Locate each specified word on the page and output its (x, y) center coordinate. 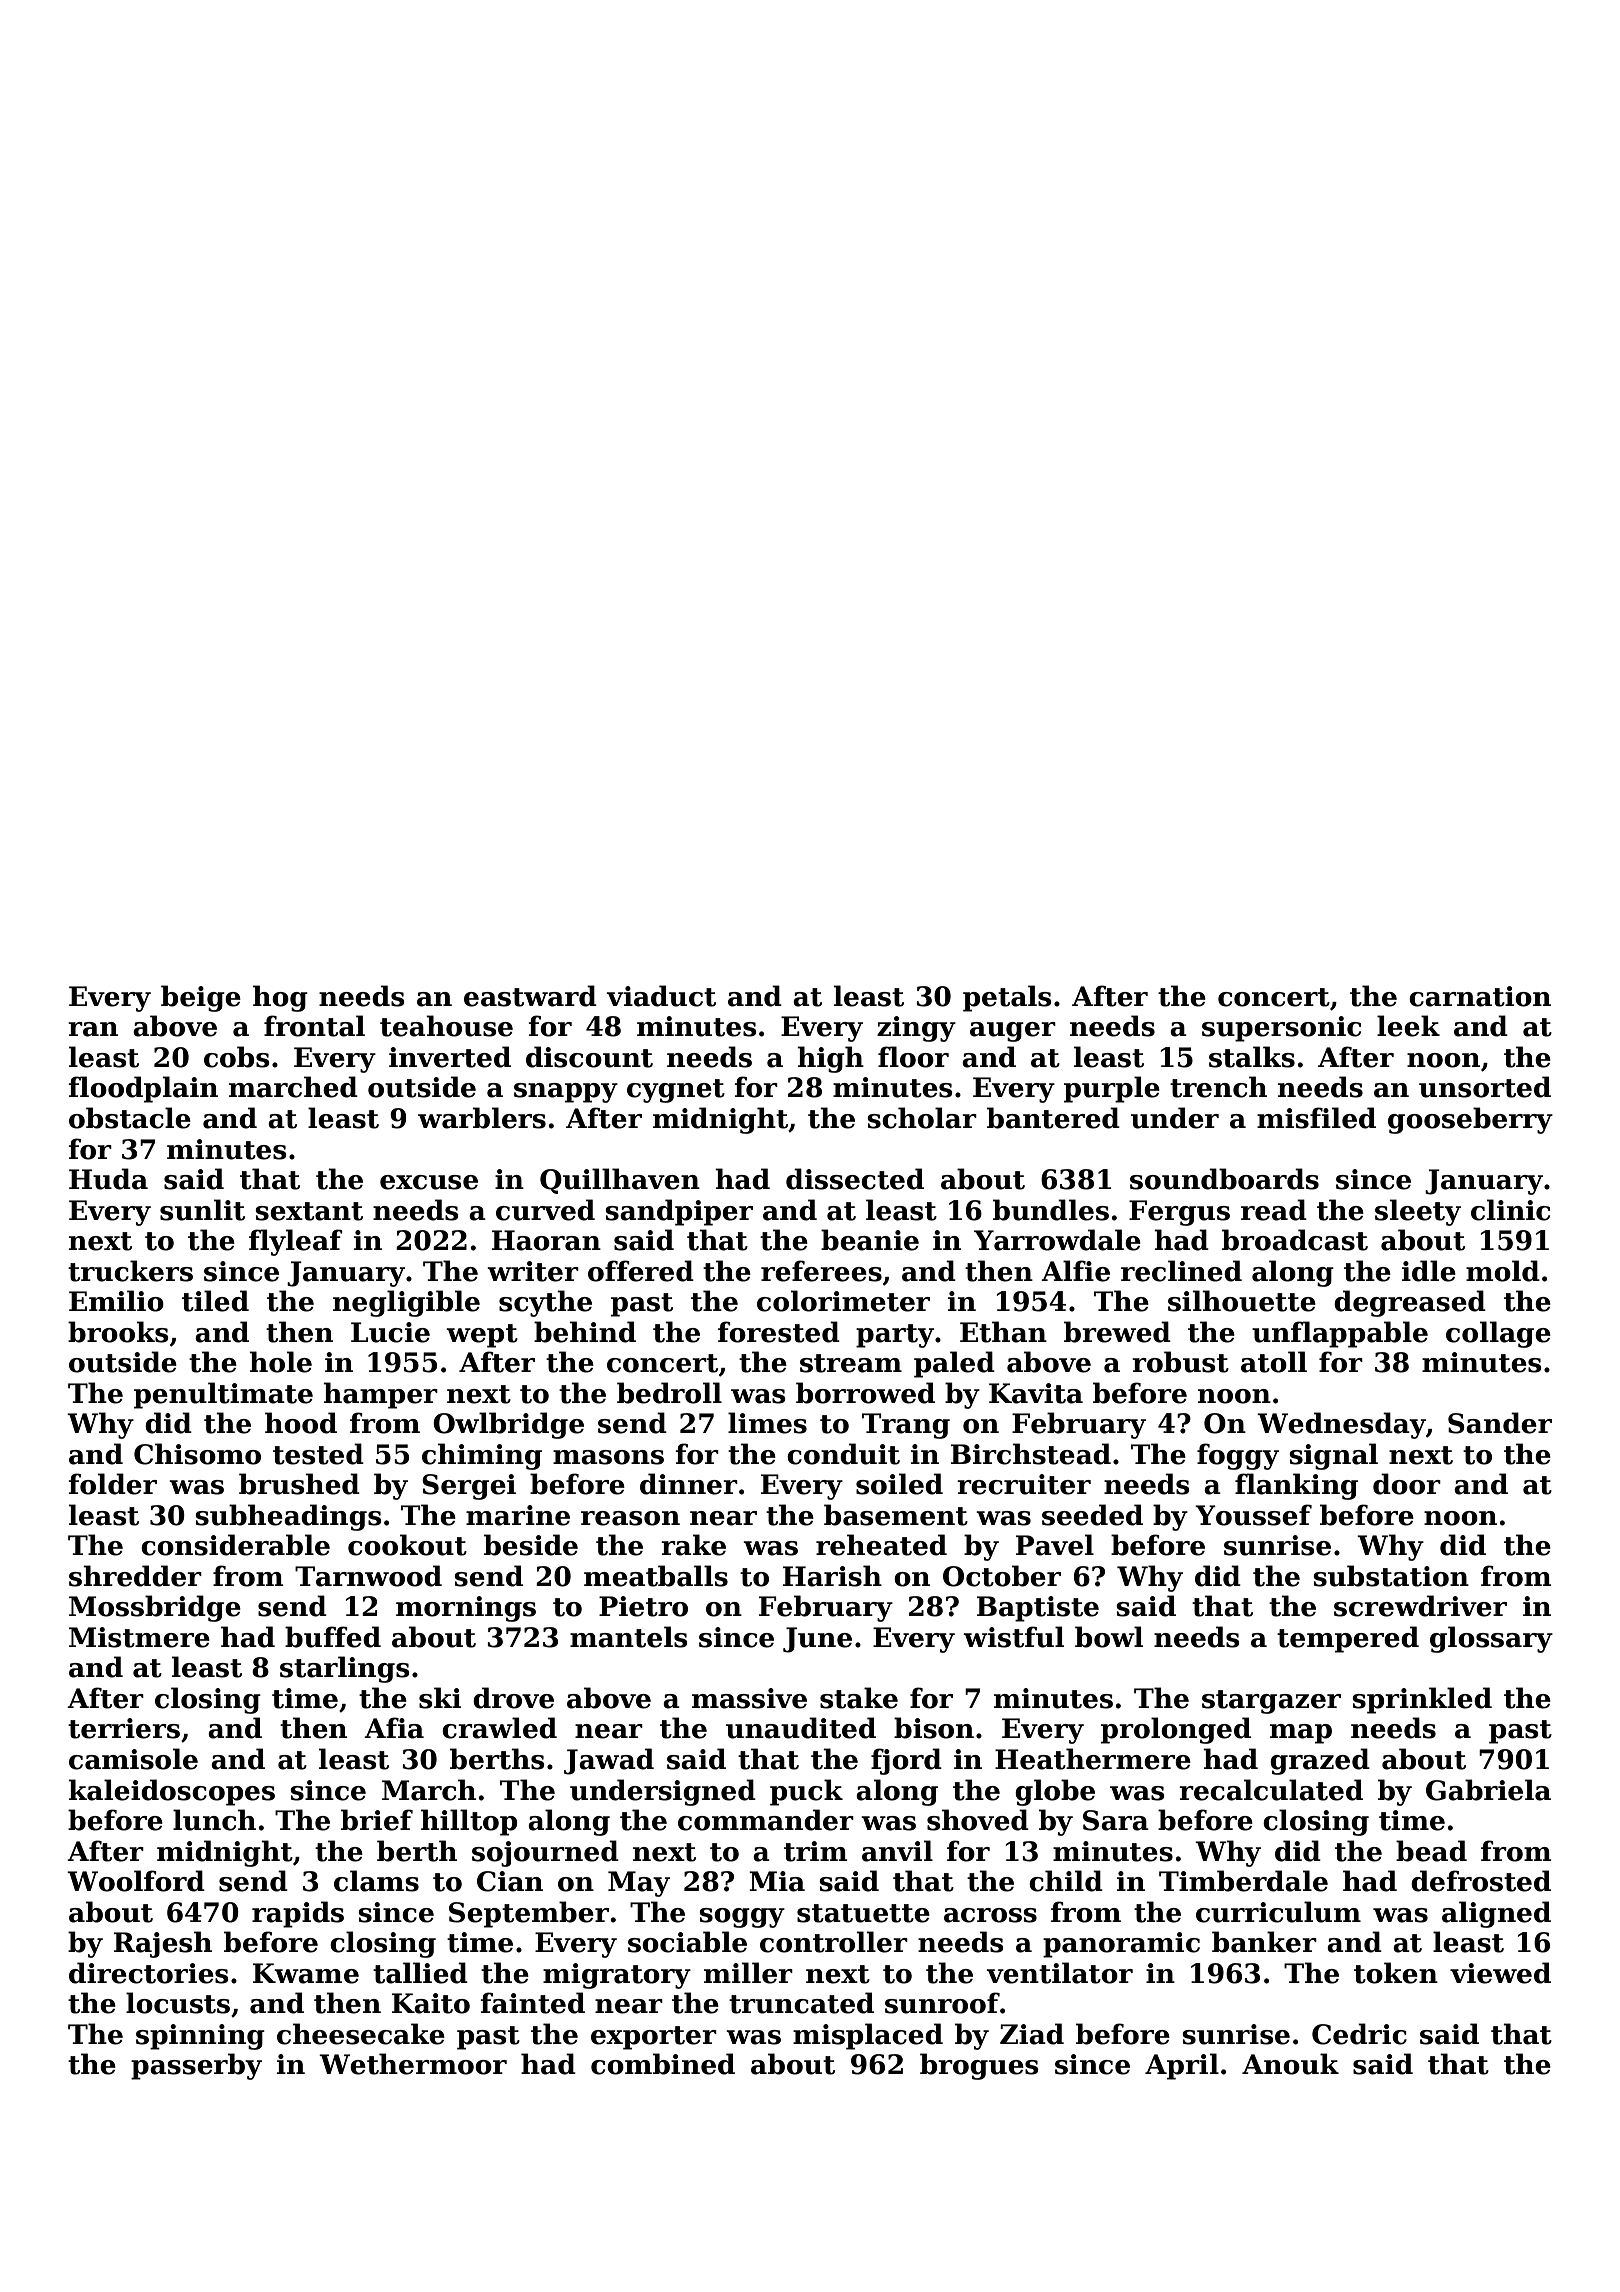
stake (859, 1698)
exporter (654, 2038)
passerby (196, 2066)
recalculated (1271, 1790)
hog (280, 998)
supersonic (1281, 1029)
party (895, 1336)
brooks (118, 1332)
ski (440, 1698)
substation (1391, 1576)
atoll (1274, 1362)
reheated (881, 1545)
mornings (466, 1609)
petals (1007, 998)
